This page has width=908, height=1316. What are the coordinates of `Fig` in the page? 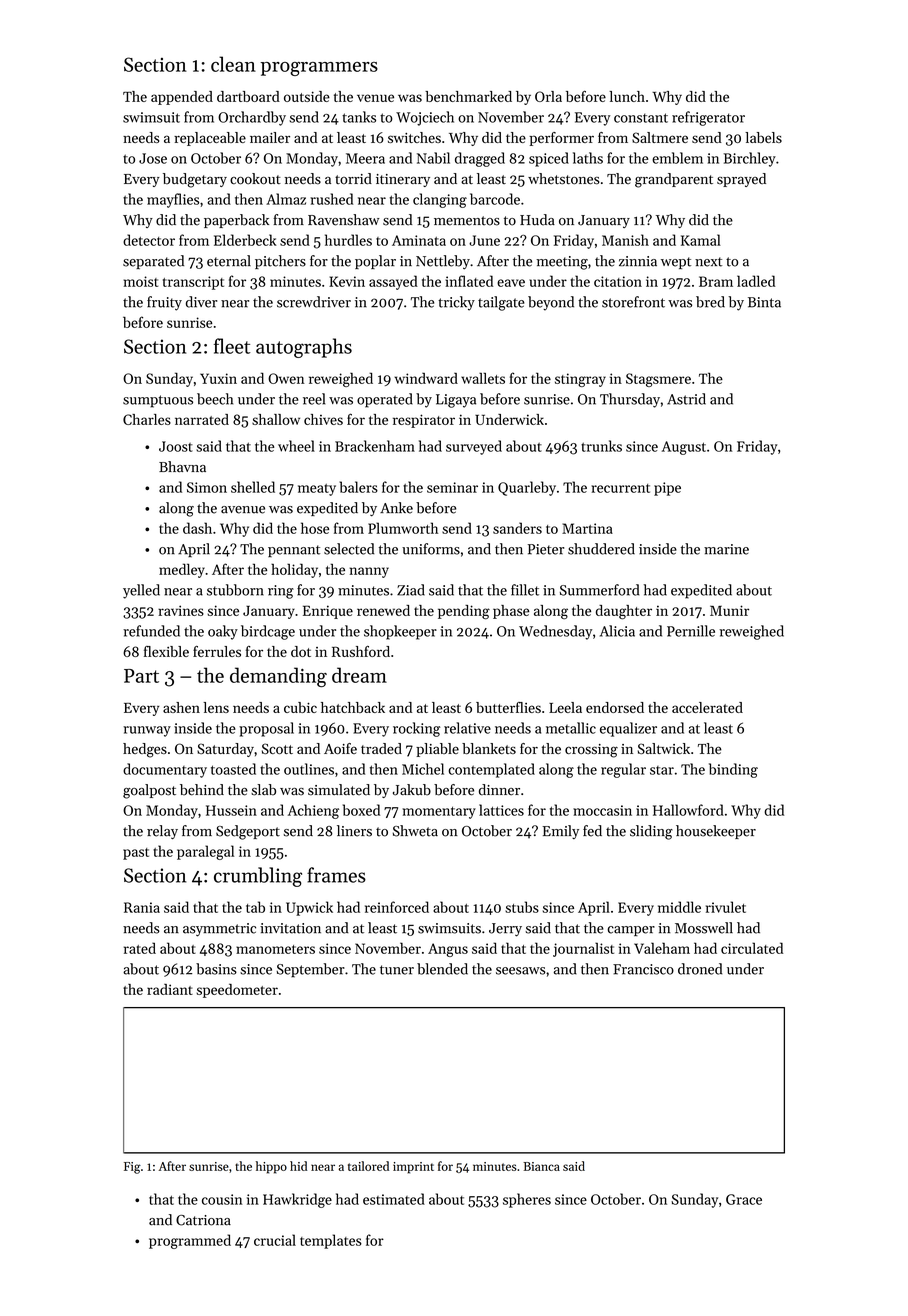 It's located at (132, 1168).
